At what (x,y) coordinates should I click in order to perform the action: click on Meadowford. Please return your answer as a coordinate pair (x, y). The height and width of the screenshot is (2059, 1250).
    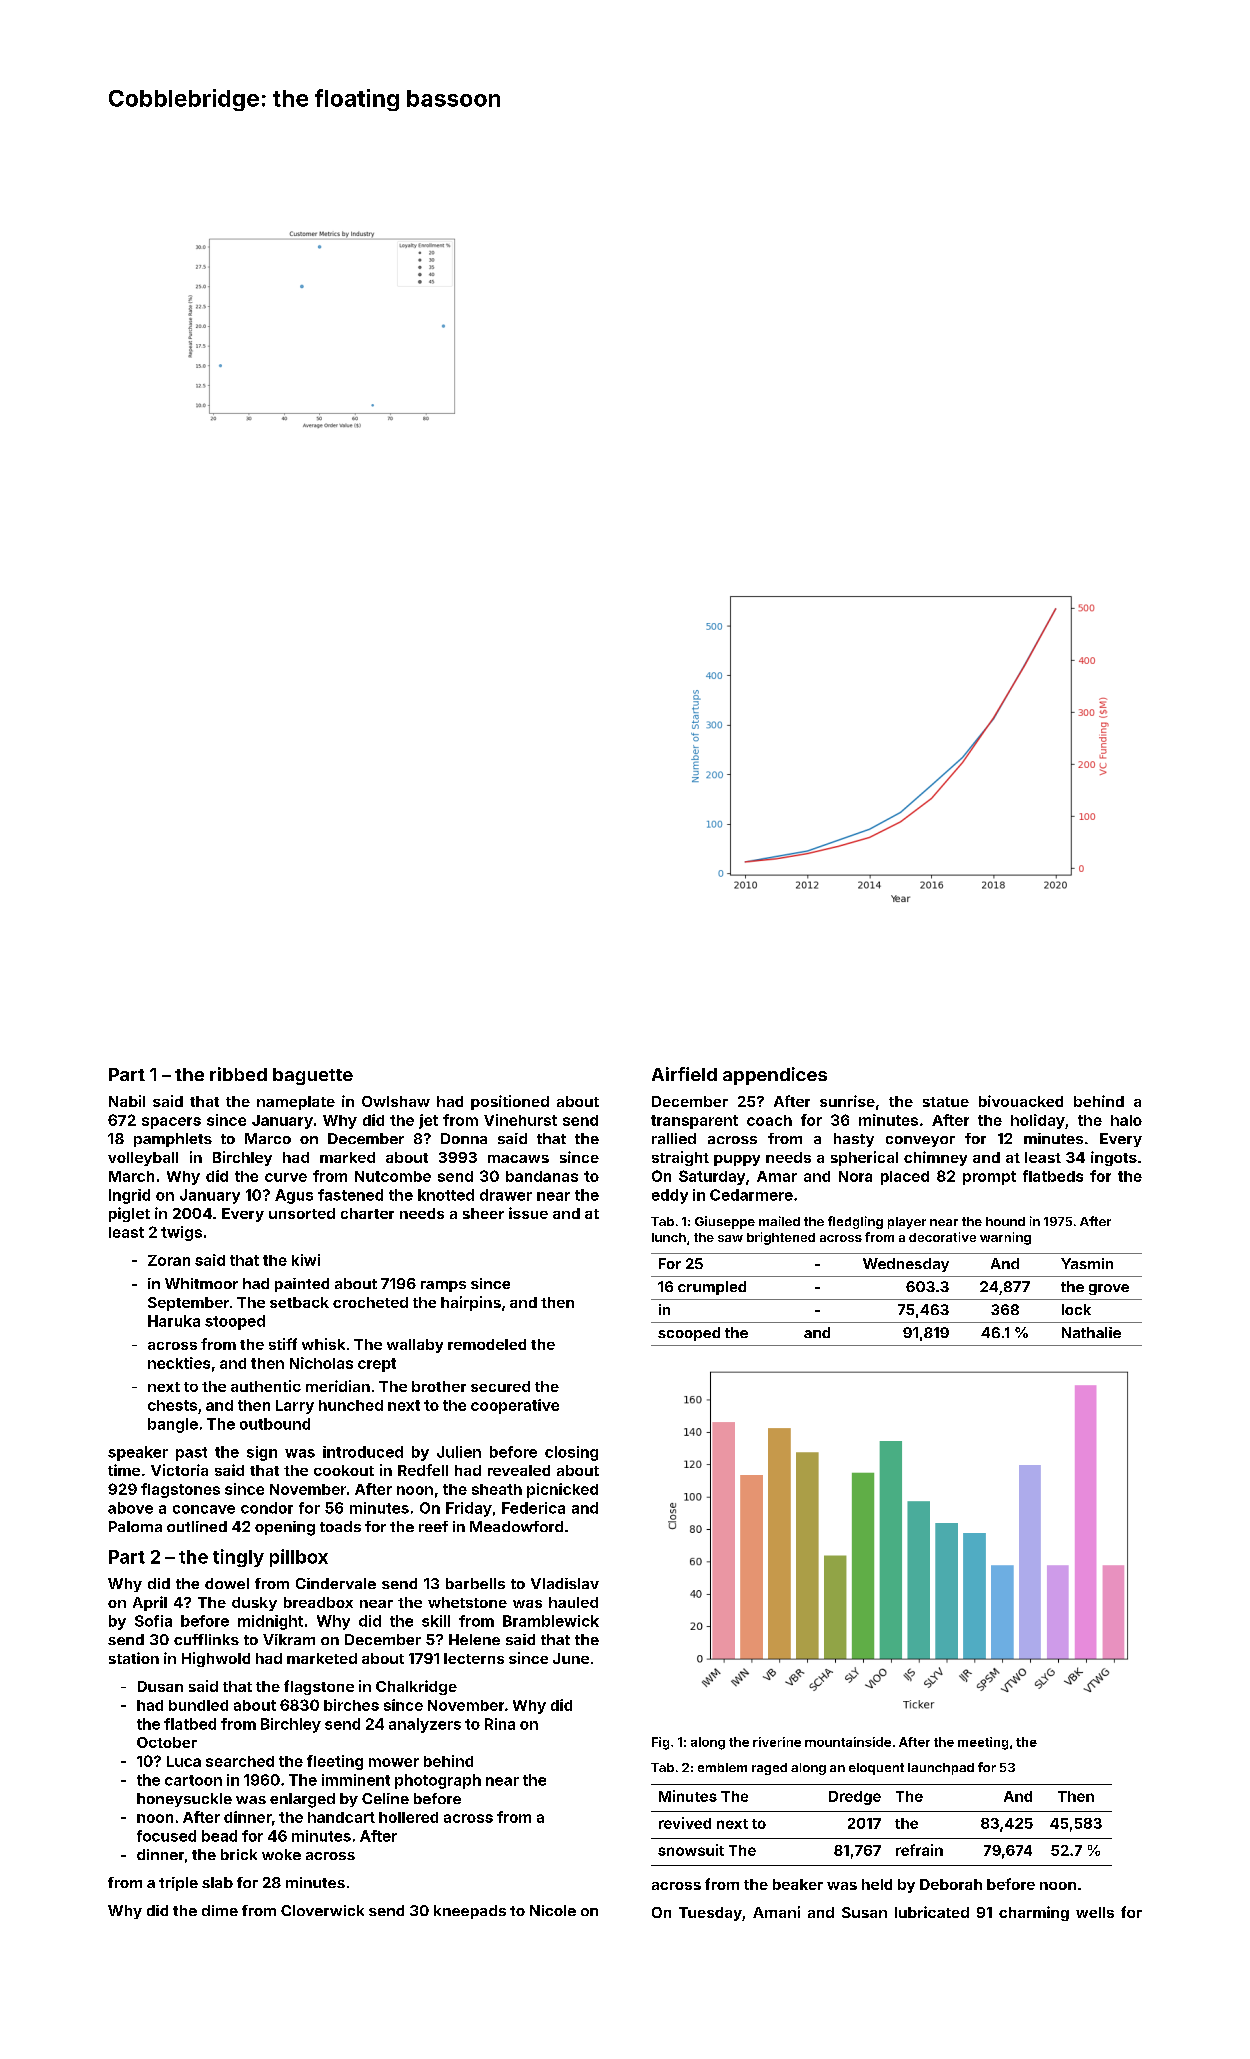
    Looking at the image, I should click on (516, 1526).
